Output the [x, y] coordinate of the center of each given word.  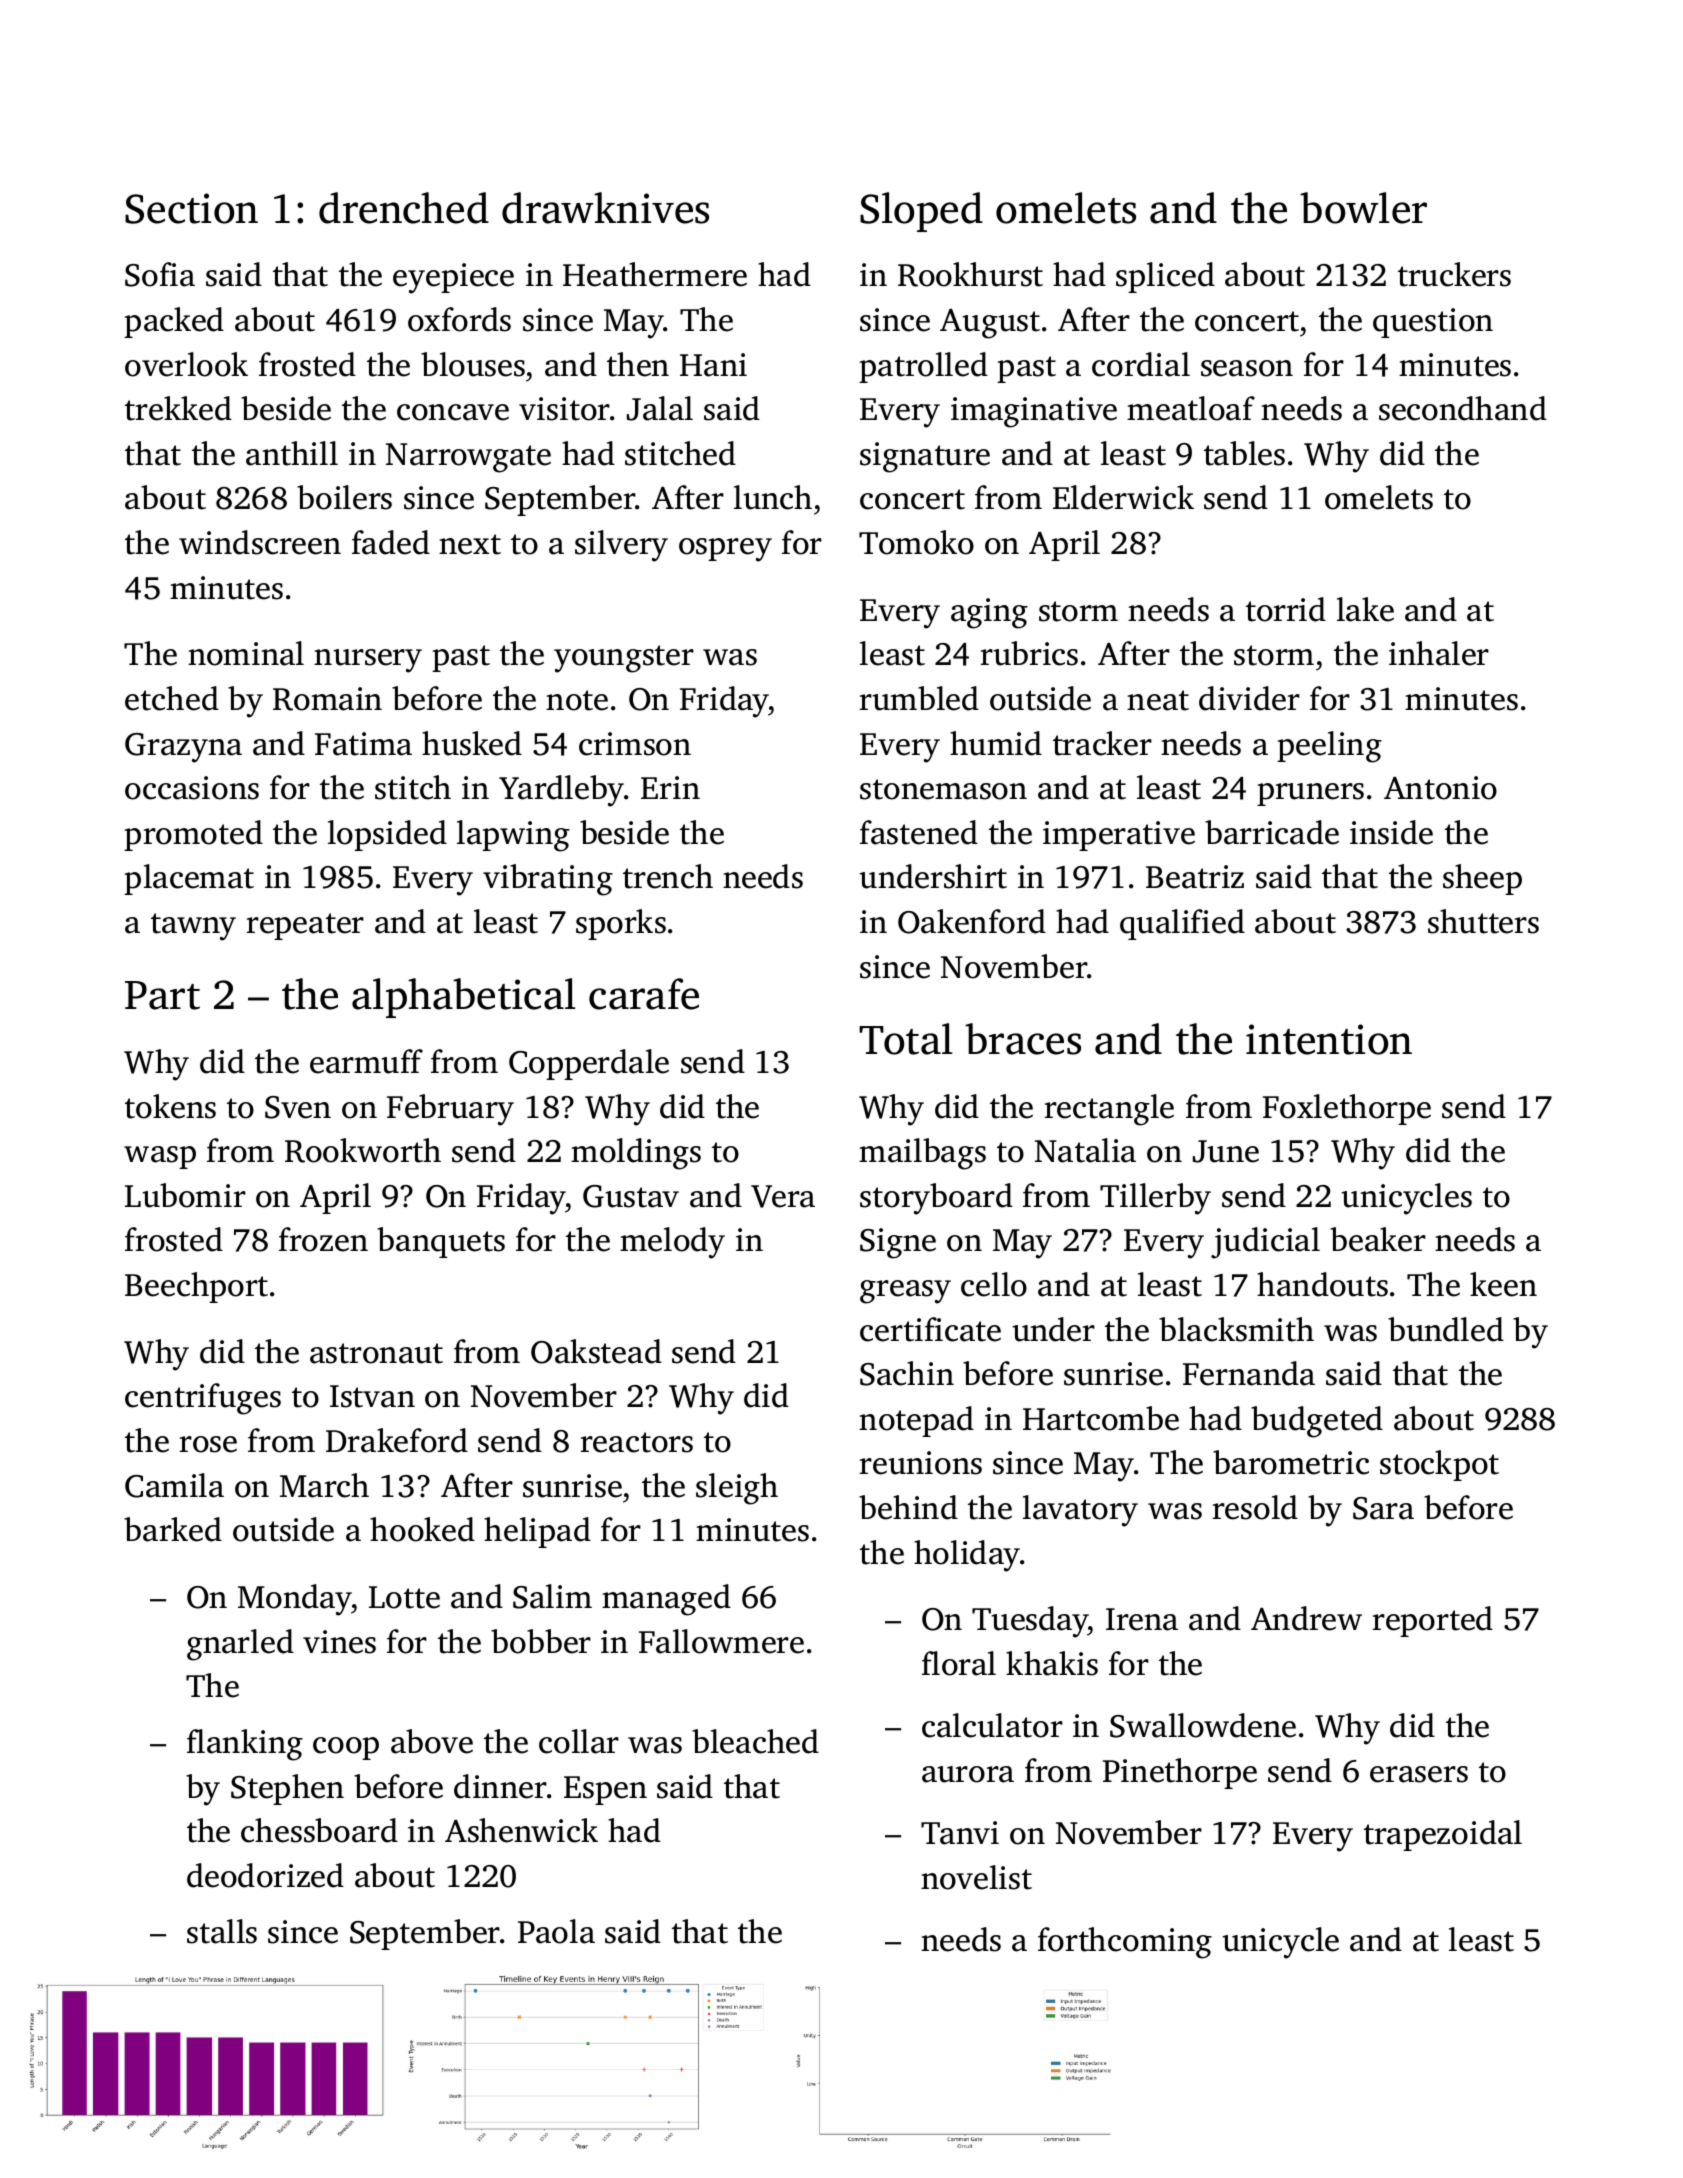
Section [191, 208]
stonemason [943, 789]
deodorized [265, 1875]
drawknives [605, 208]
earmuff [366, 1061]
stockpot [1439, 1465]
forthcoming [1125, 1943]
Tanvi [960, 1833]
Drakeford [397, 1440]
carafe [644, 994]
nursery [368, 661]
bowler [1363, 208]
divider [1249, 698]
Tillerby [1155, 1199]
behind [908, 1507]
